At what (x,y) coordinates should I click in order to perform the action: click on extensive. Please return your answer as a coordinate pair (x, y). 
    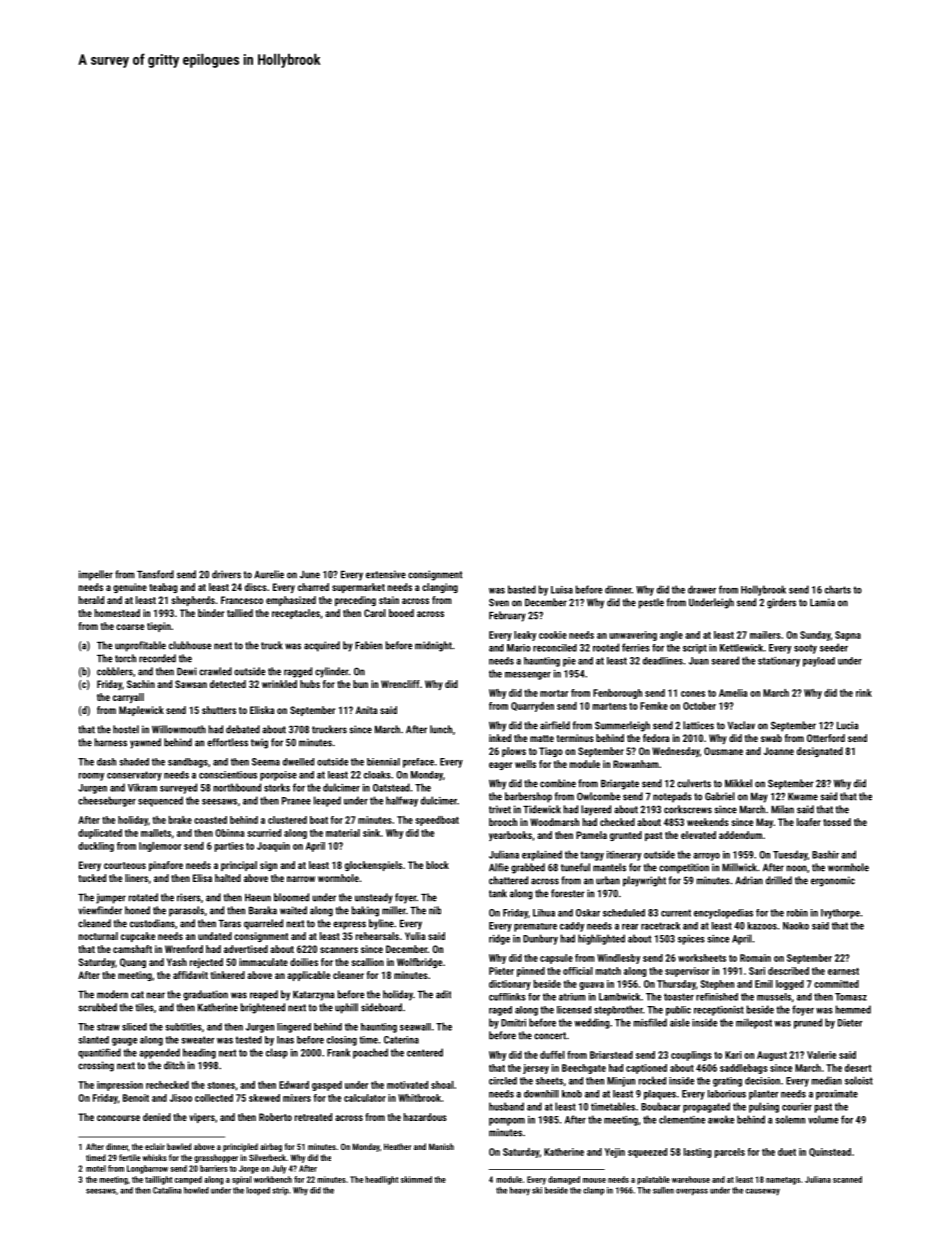
    Looking at the image, I should click on (386, 574).
